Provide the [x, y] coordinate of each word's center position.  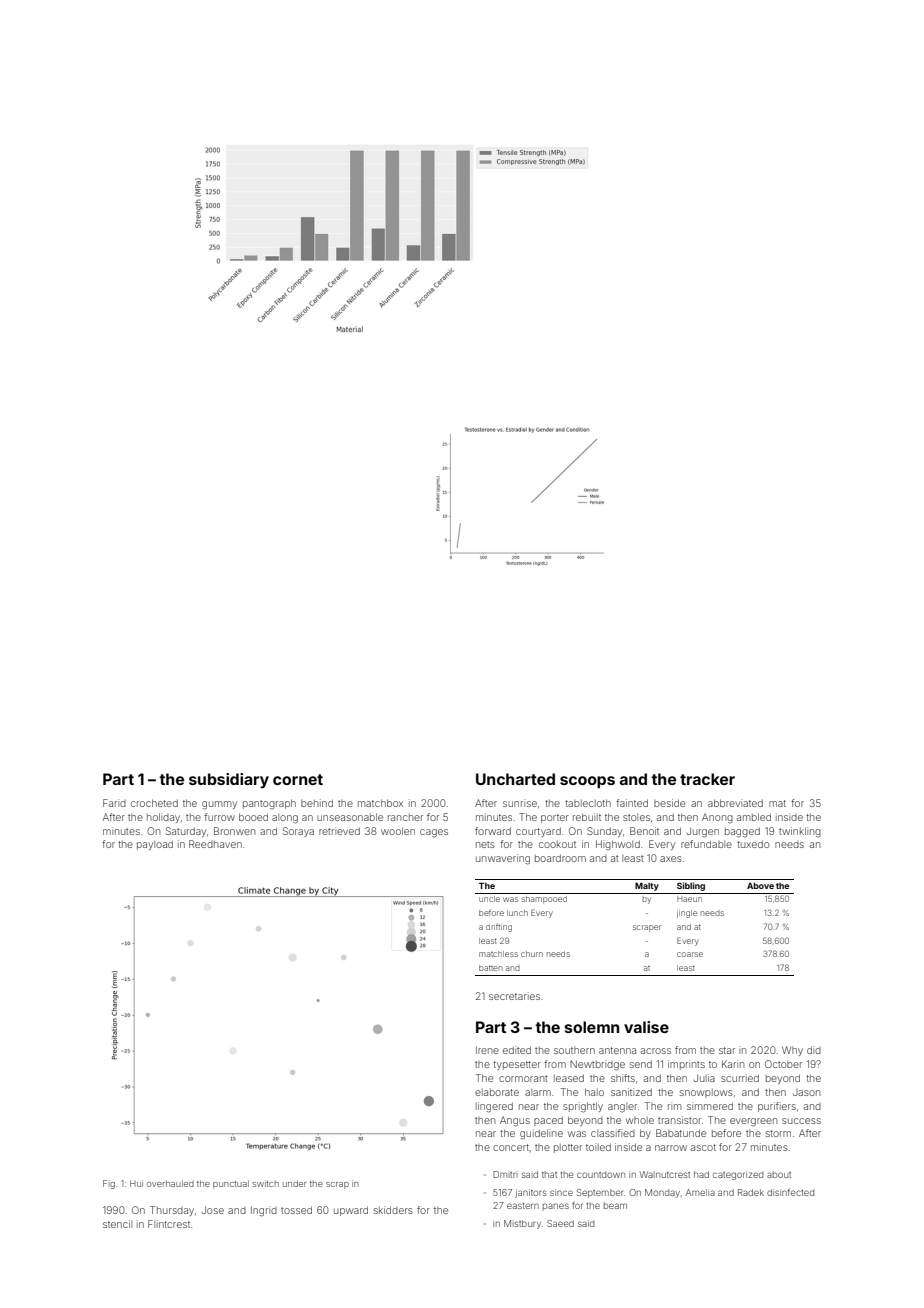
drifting [499, 927]
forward [493, 831]
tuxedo [753, 844]
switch [266, 1183]
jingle [687, 914]
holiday [163, 818]
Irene [487, 1050]
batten [490, 968]
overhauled [170, 1183]
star [727, 1050]
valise [646, 1027]
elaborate [497, 1092]
